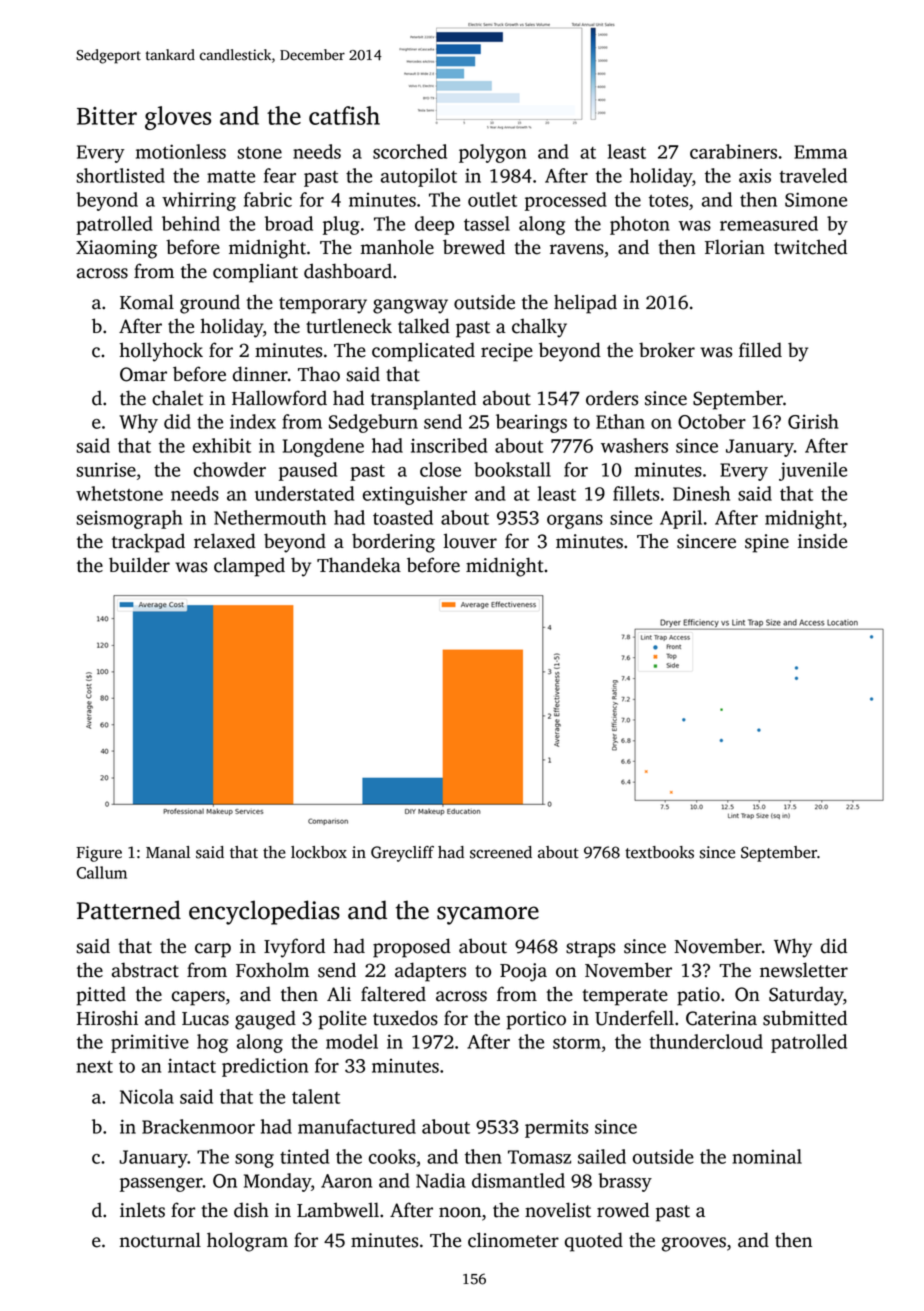 Image resolution: width=924 pixels, height=1311 pixels. Describe the element at coordinates (160, 1240) in the screenshot. I see `nocturnal` at that location.
